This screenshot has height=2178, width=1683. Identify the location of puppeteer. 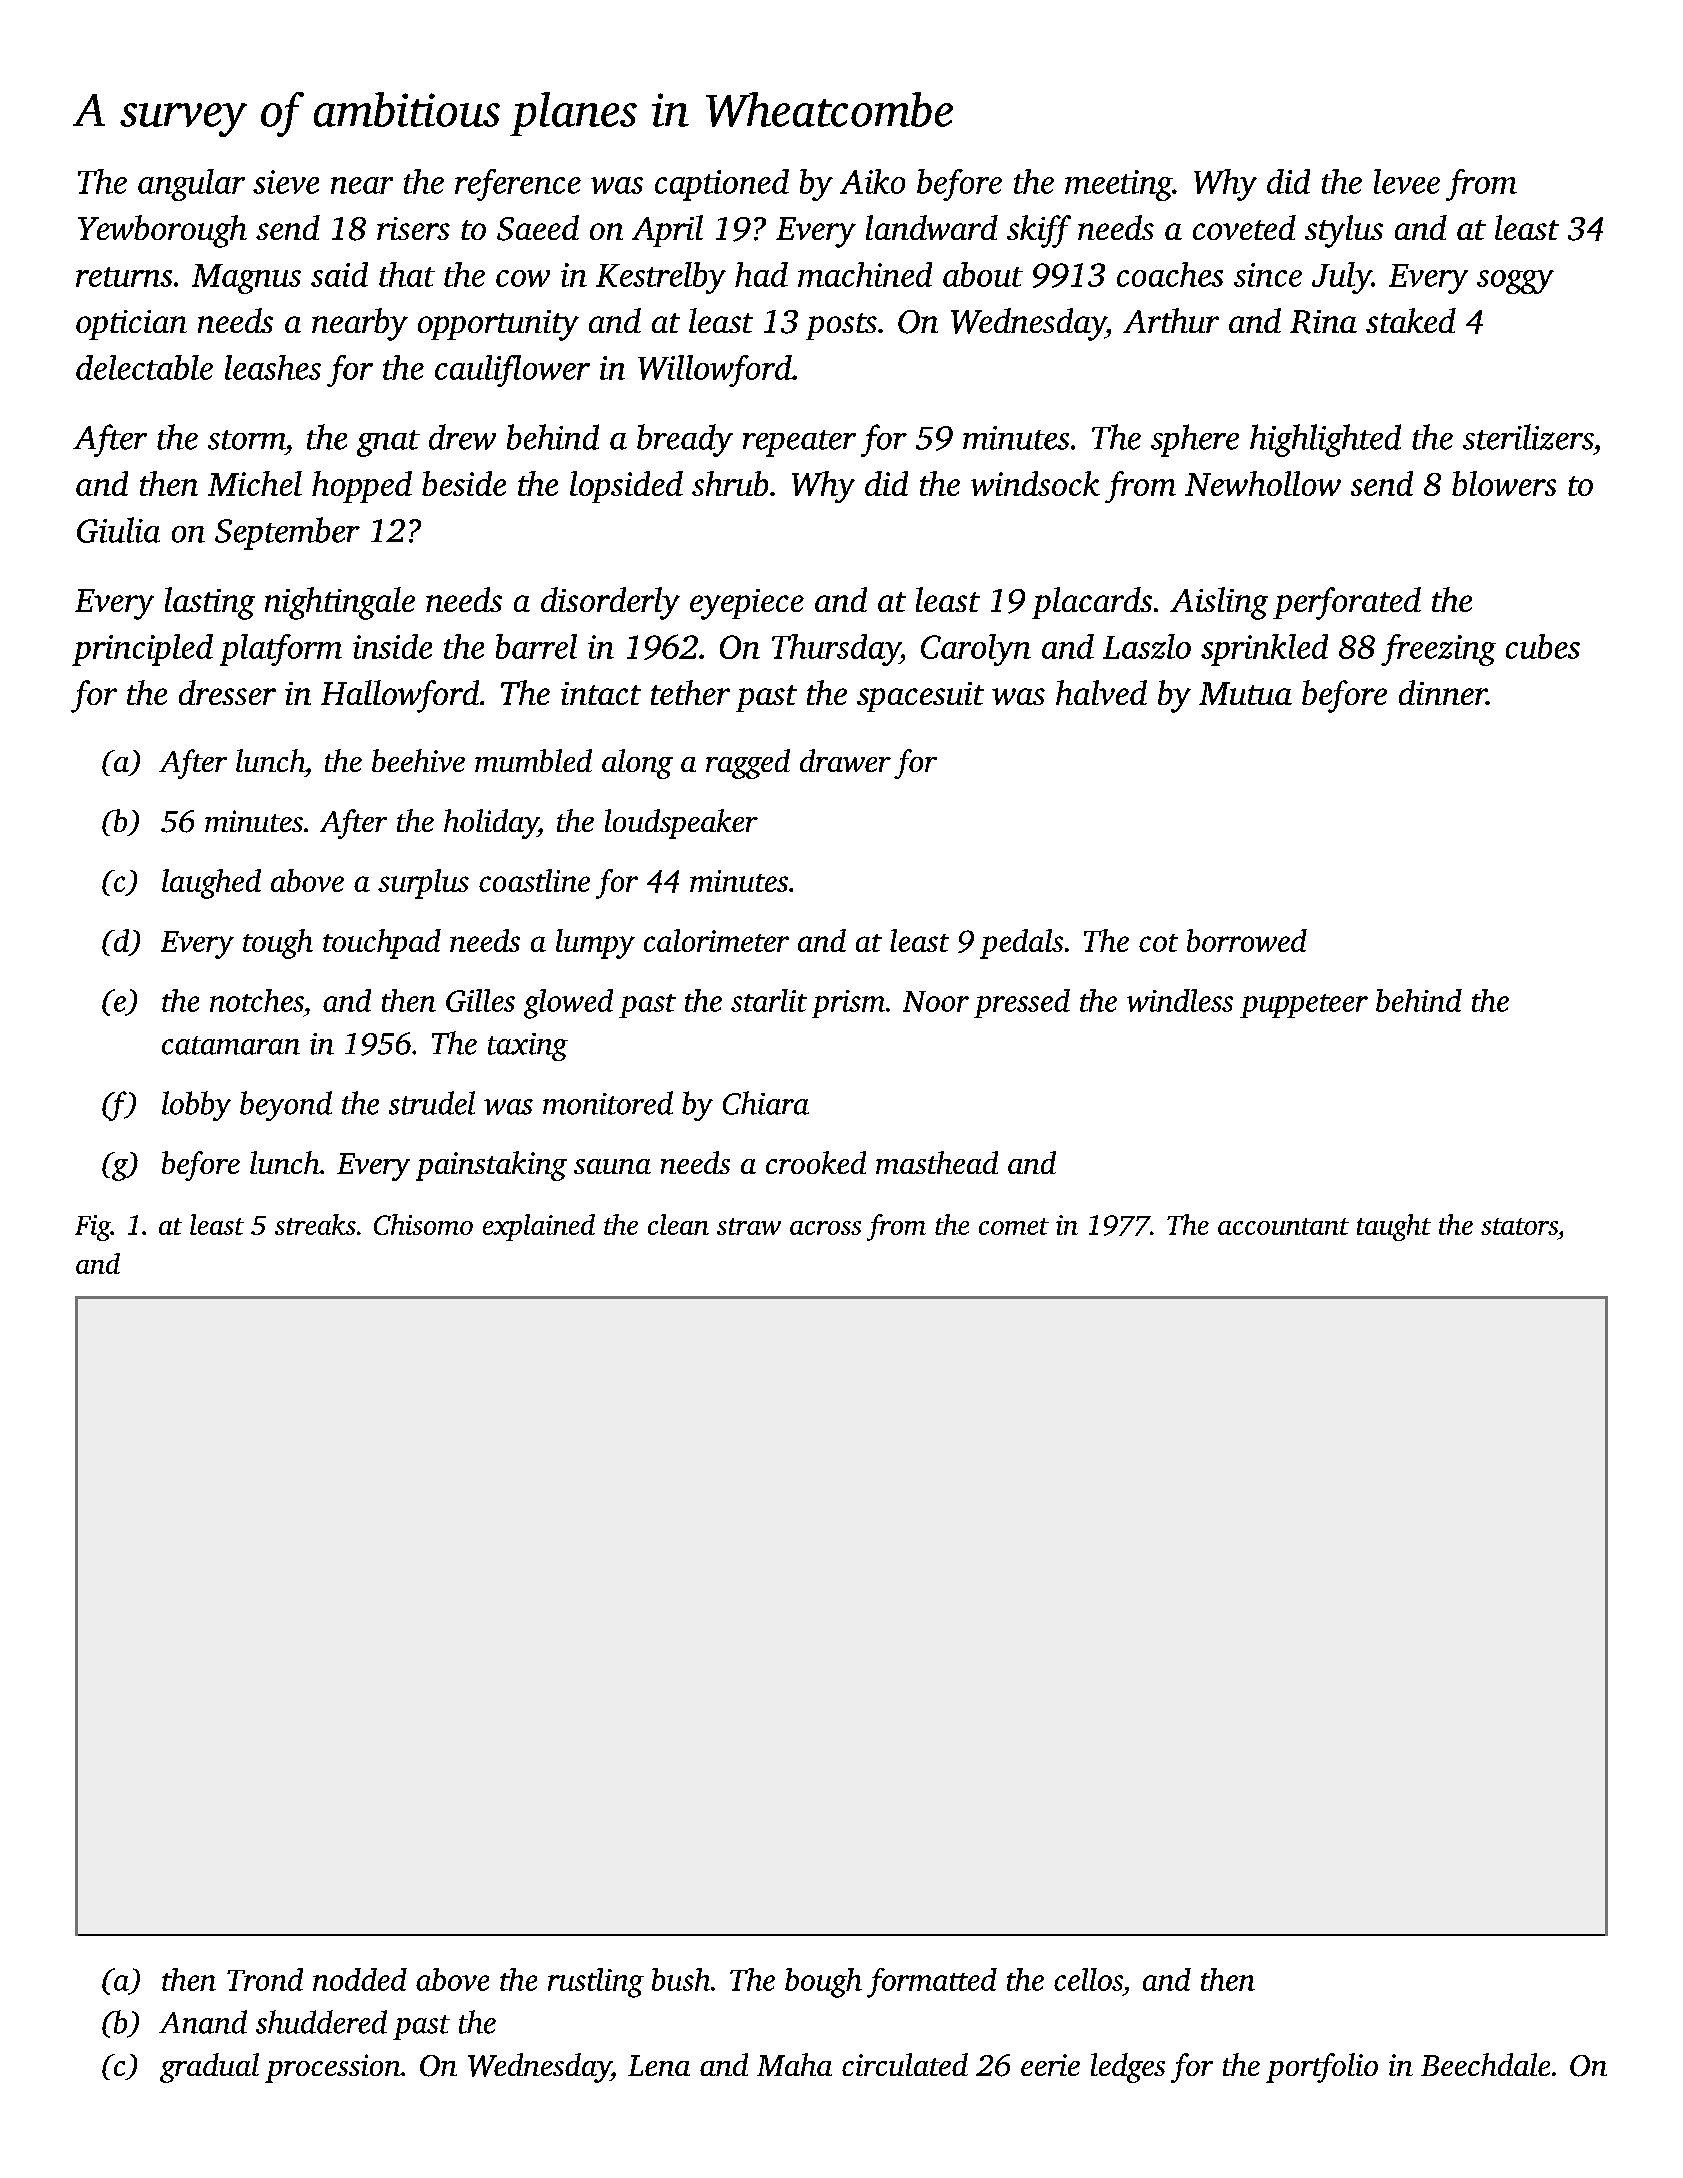
(1304, 1006).
